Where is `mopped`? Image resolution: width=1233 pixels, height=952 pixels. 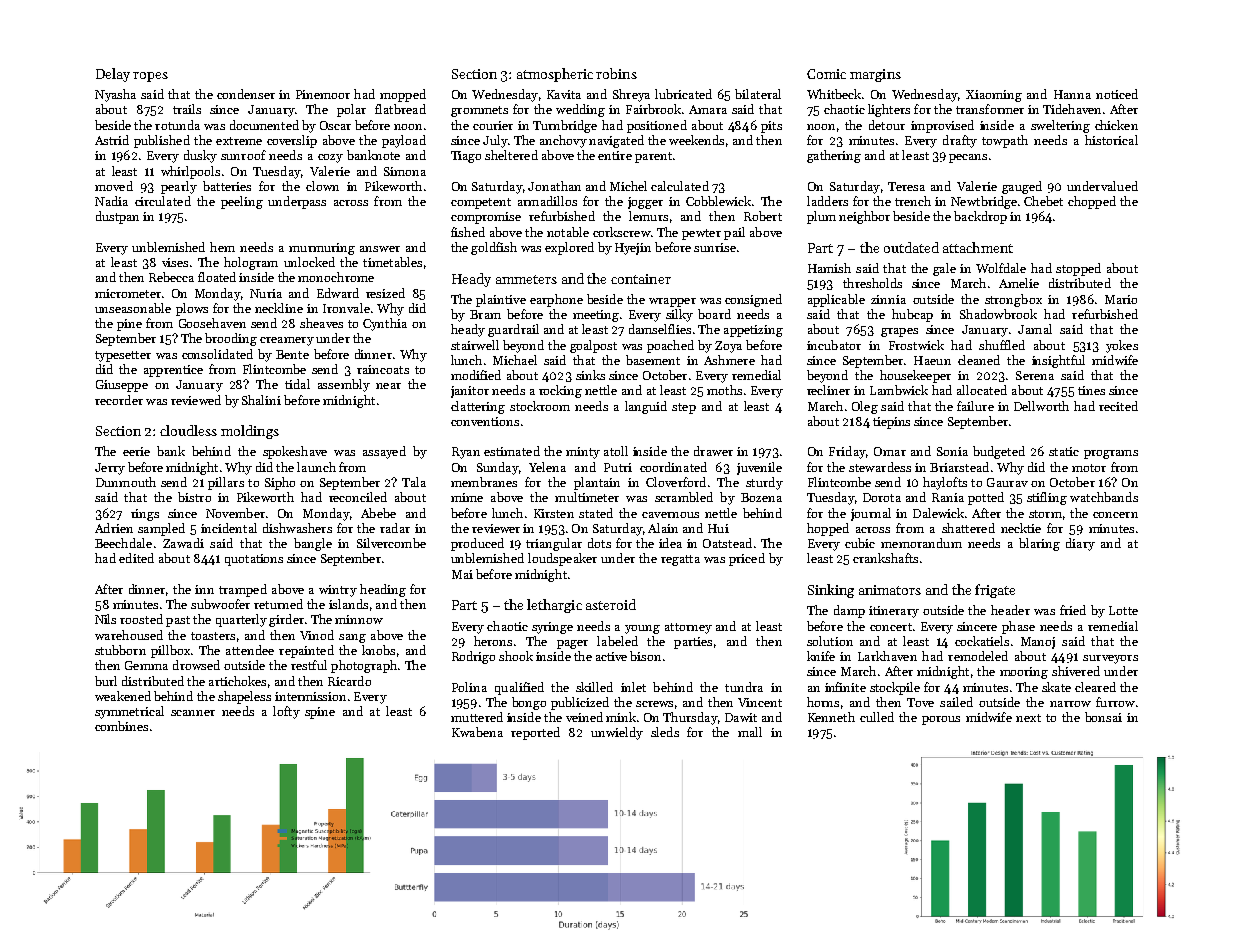
mopped is located at coordinates (403, 95).
